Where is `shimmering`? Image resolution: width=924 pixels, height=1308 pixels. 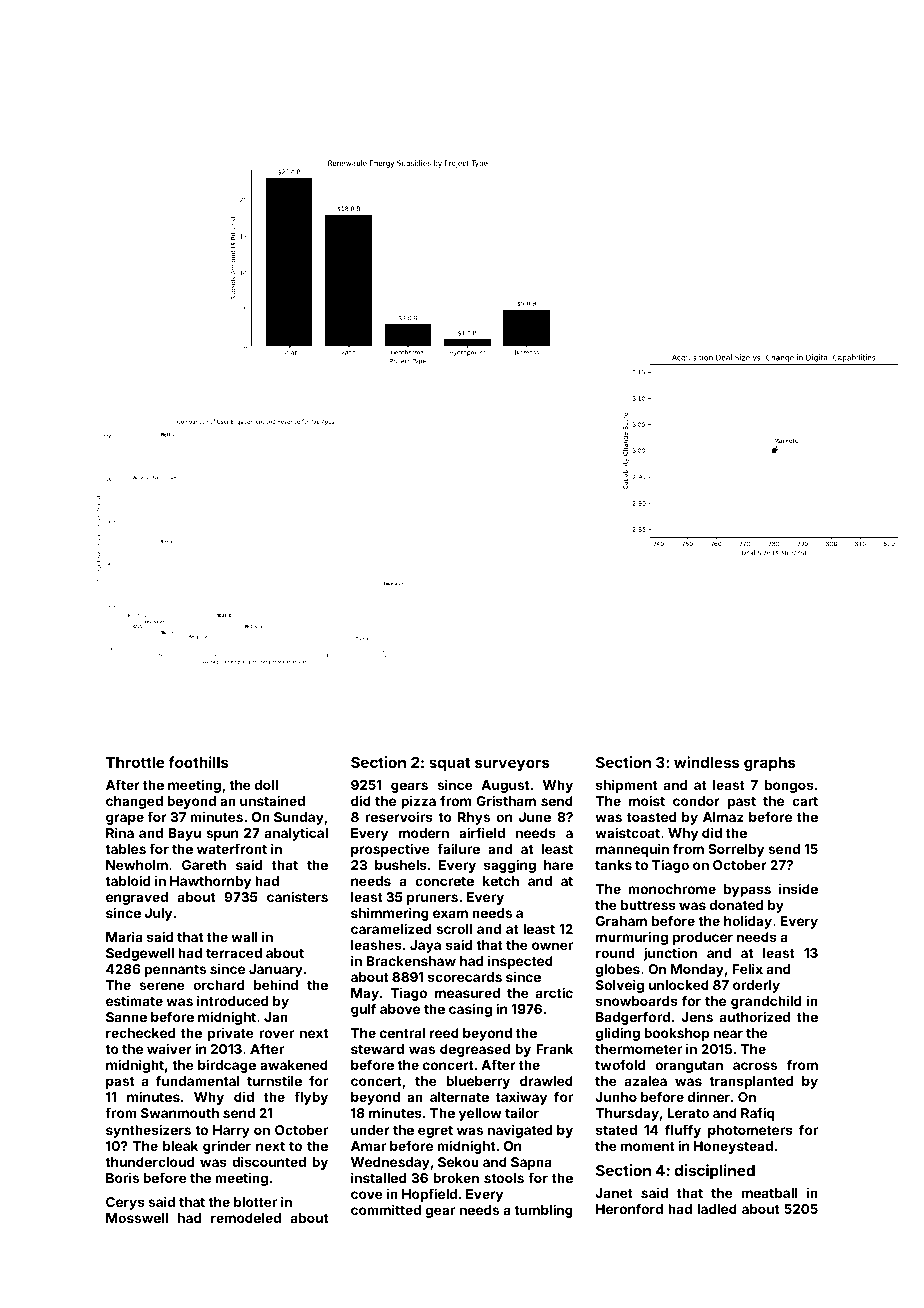 shimmering is located at coordinates (390, 914).
